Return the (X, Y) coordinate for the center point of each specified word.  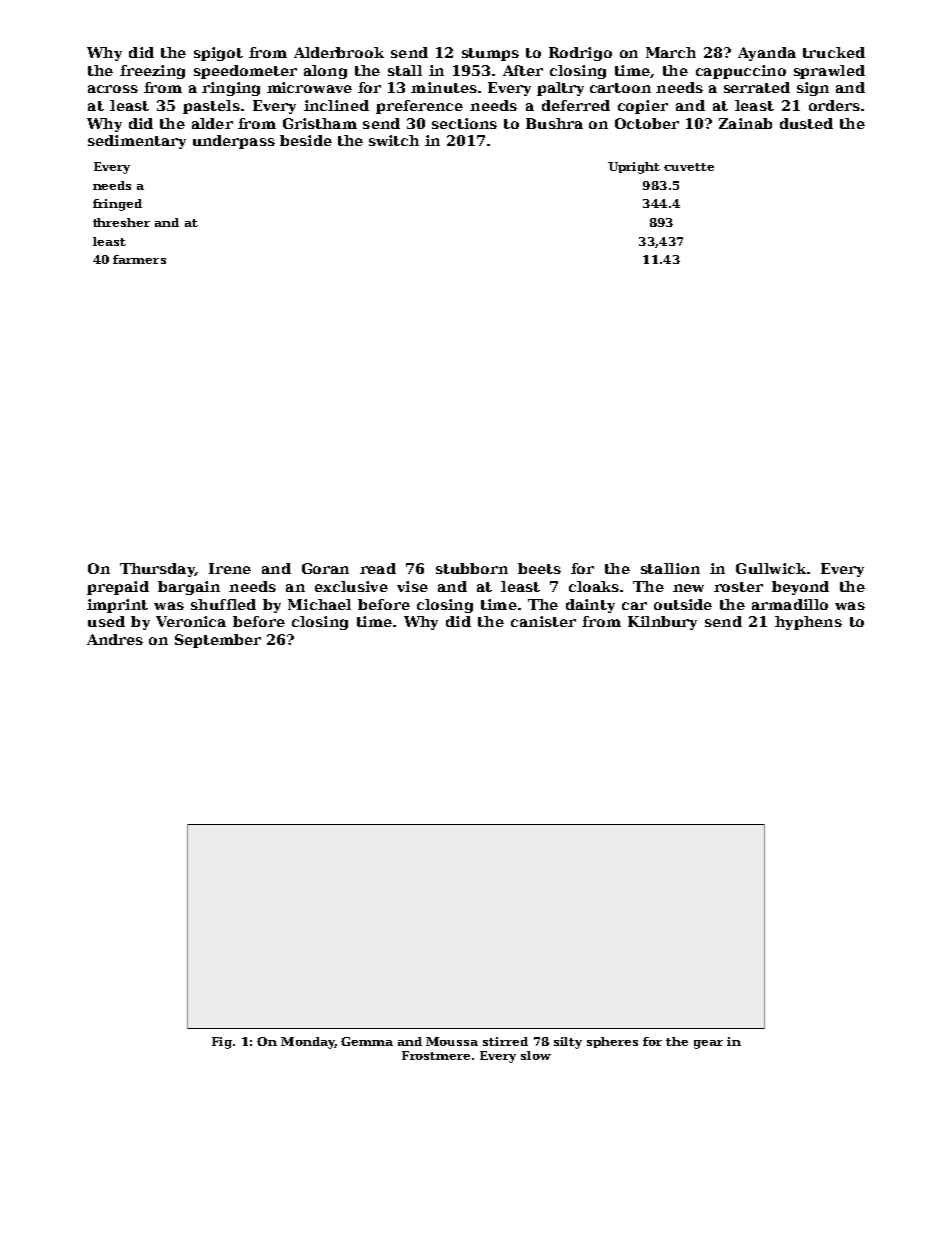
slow (536, 1055)
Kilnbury (662, 623)
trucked (834, 52)
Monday (307, 1043)
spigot (218, 54)
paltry (560, 89)
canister (543, 621)
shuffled (223, 604)
